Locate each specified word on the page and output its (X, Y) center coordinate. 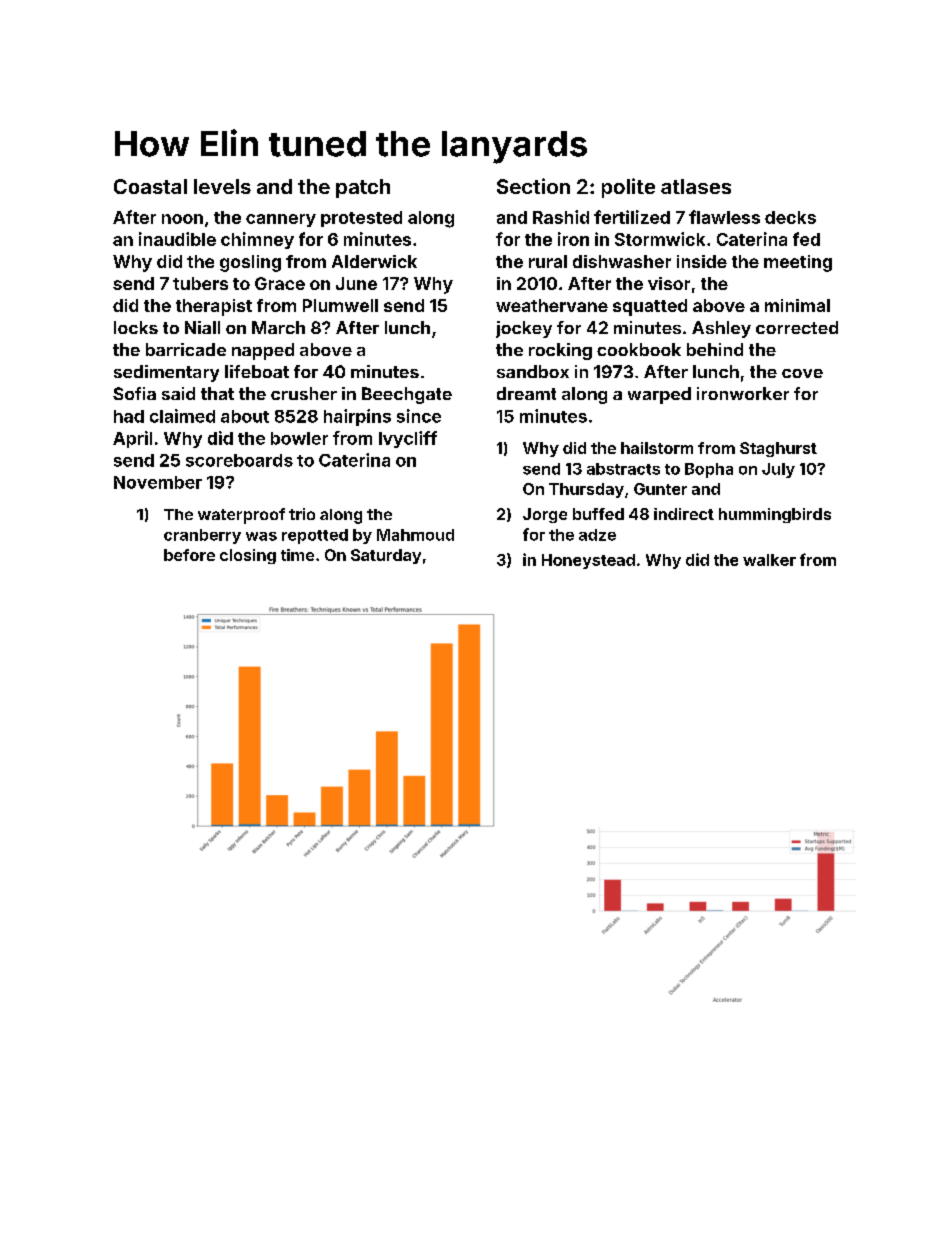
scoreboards (239, 460)
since (419, 416)
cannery (281, 220)
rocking (560, 351)
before (189, 555)
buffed (598, 514)
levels (222, 186)
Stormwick (660, 239)
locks (136, 327)
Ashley (721, 329)
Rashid (561, 217)
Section (533, 186)
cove (802, 373)
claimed (182, 416)
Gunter (660, 489)
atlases (696, 186)
